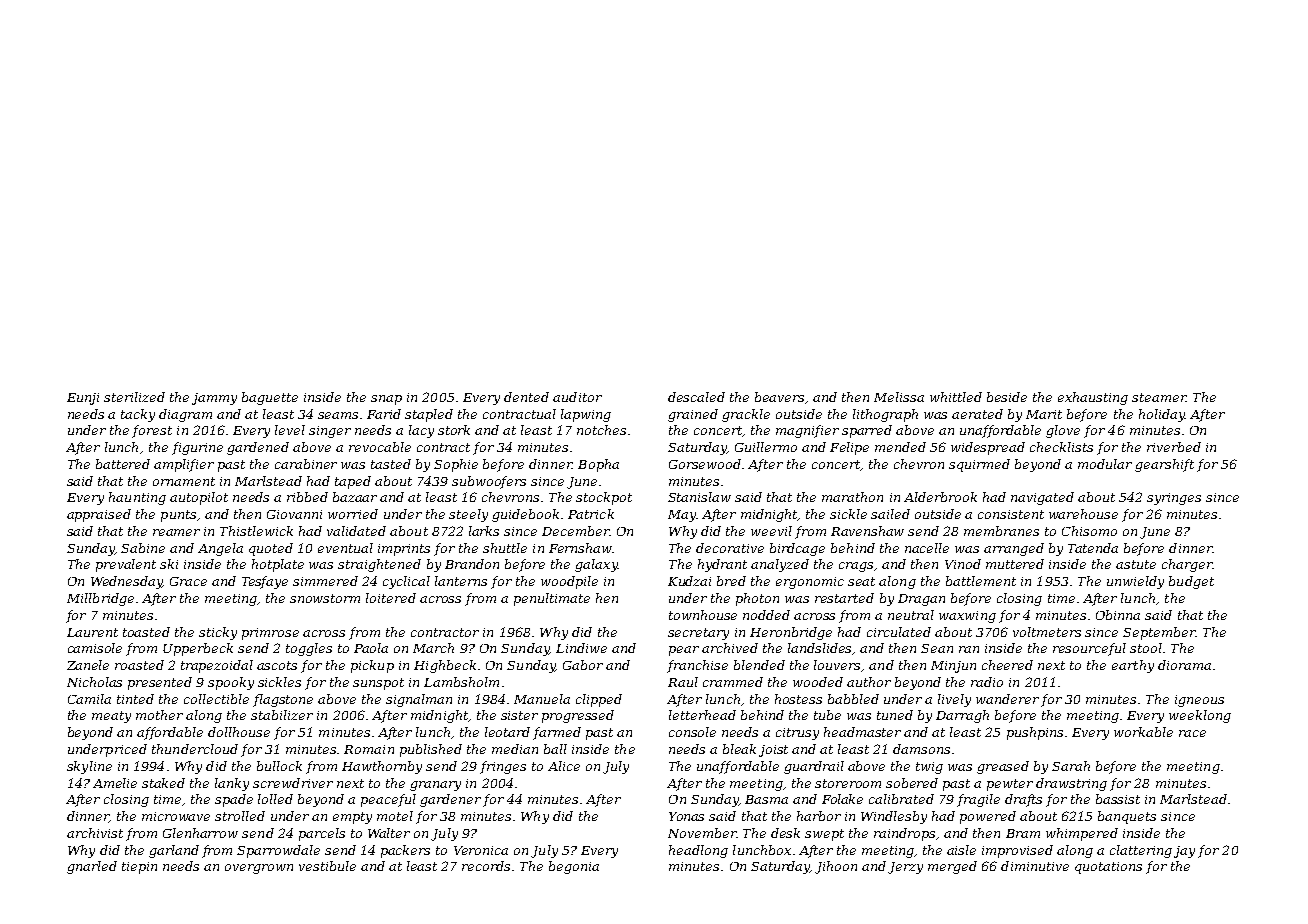 The height and width of the page is (924, 1308). What do you see at coordinates (293, 783) in the page?
I see `screwdriver` at bounding box center [293, 783].
